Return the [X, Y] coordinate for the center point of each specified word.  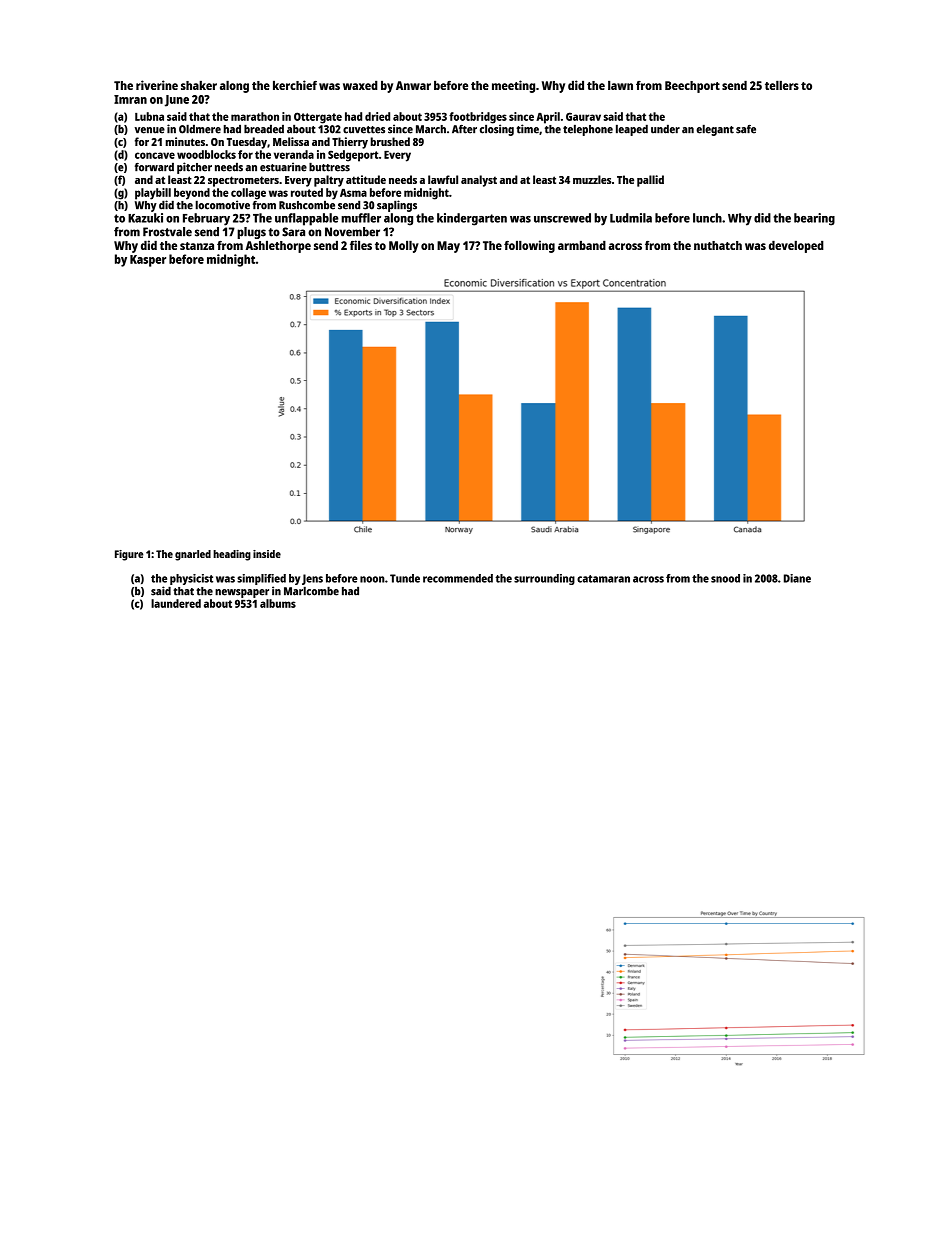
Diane [797, 578]
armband [582, 245]
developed [796, 247]
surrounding [544, 579]
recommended [458, 578]
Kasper [148, 261]
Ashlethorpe [278, 247]
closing [497, 130]
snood [725, 578]
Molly [404, 247]
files [361, 245]
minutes [185, 141]
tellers [782, 85]
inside [267, 554]
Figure [129, 555]
